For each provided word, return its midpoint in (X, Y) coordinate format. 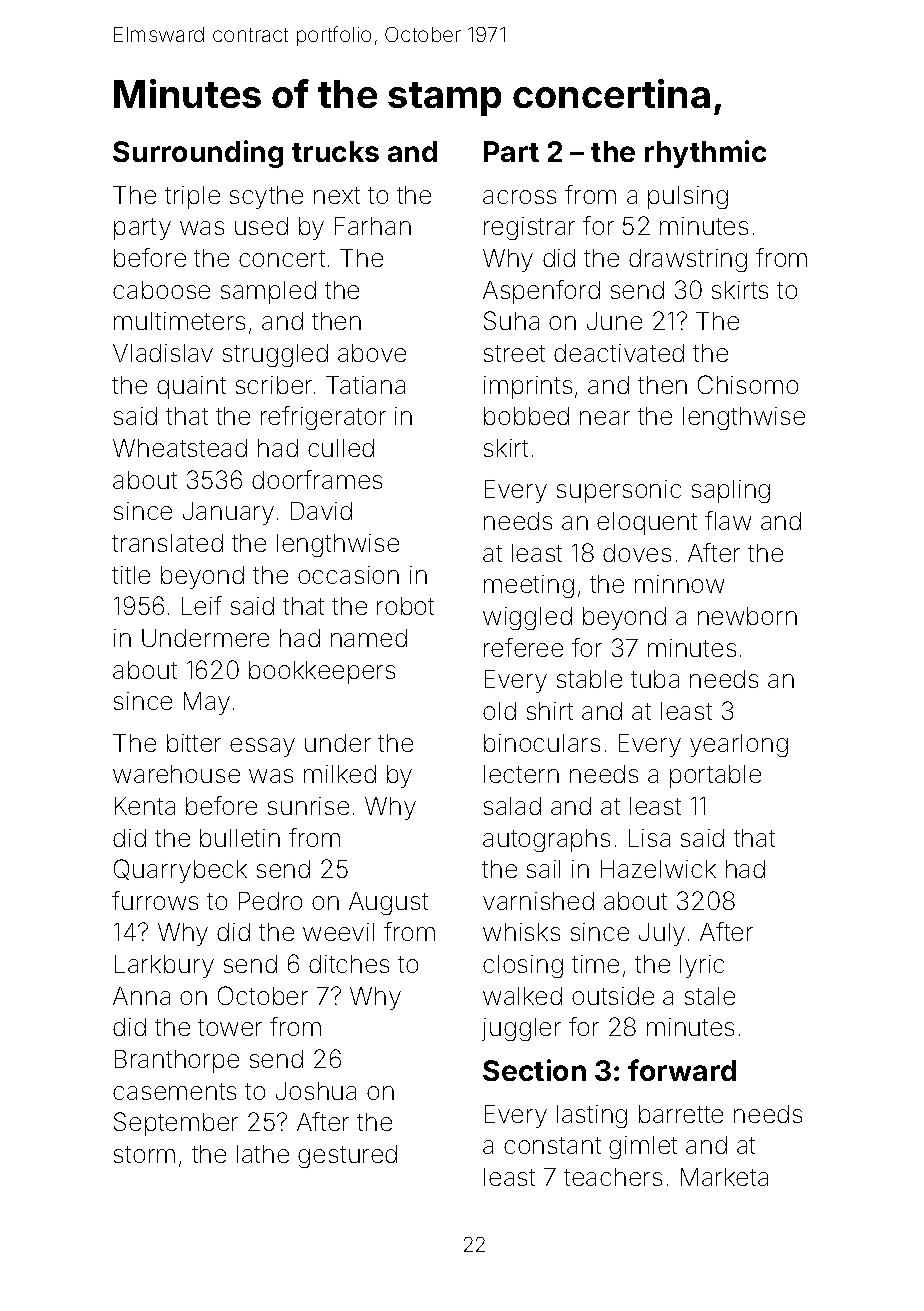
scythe (266, 197)
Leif (202, 605)
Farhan (373, 226)
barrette (681, 1114)
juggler (521, 1029)
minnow (679, 584)
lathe (263, 1154)
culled (341, 448)
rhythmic (705, 154)
